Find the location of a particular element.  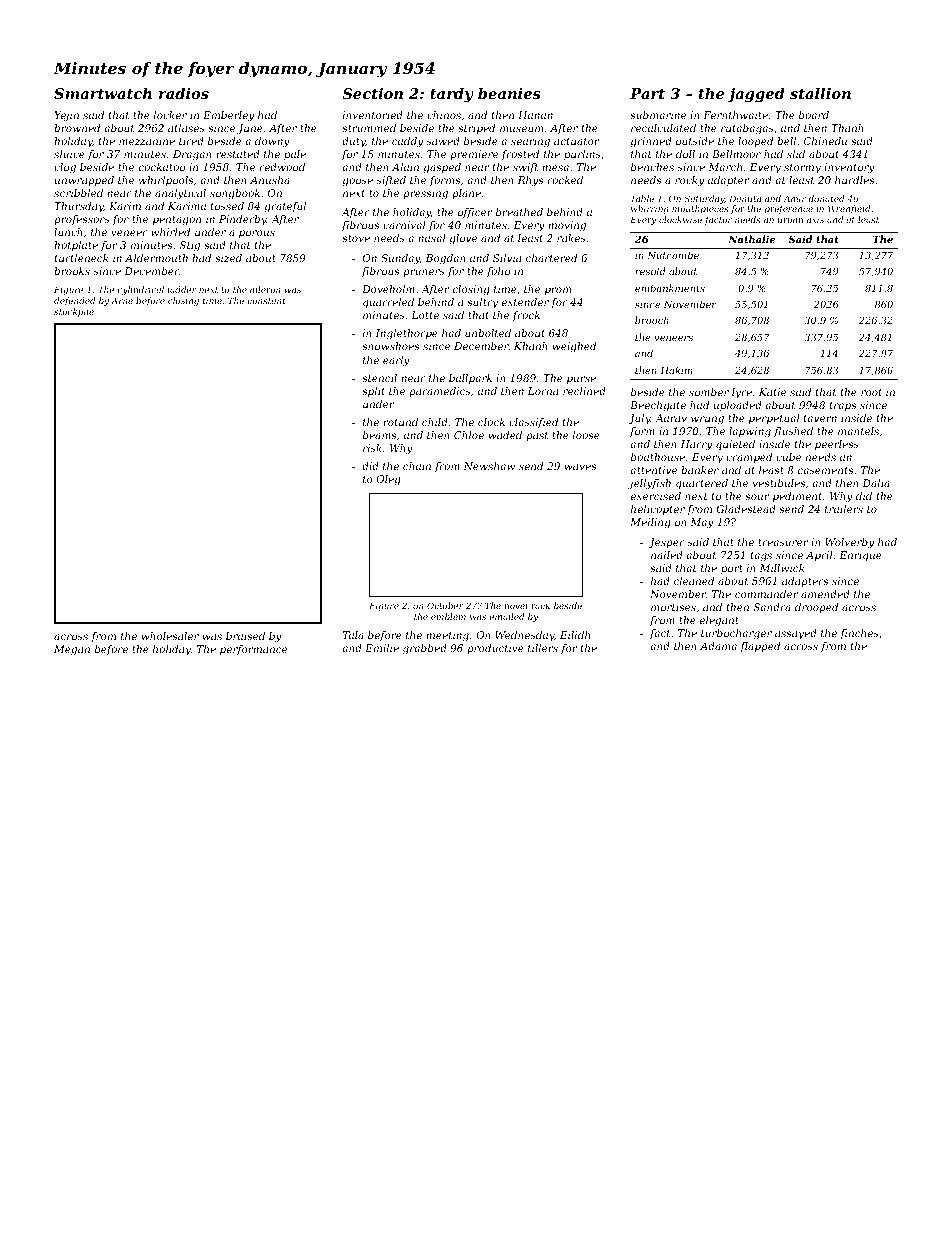

Section is located at coordinates (372, 93).
